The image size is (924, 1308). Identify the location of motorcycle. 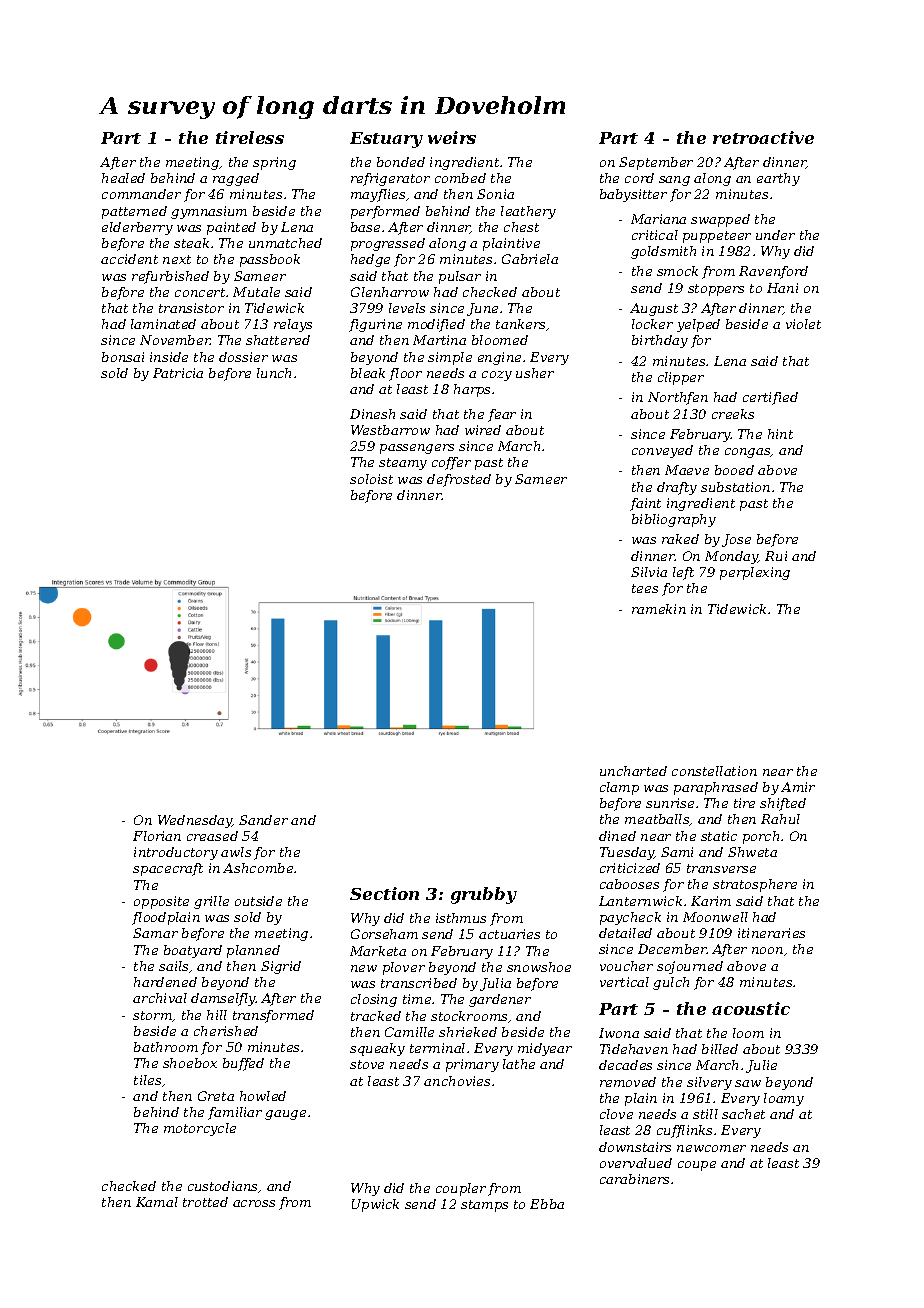
(200, 1129).
